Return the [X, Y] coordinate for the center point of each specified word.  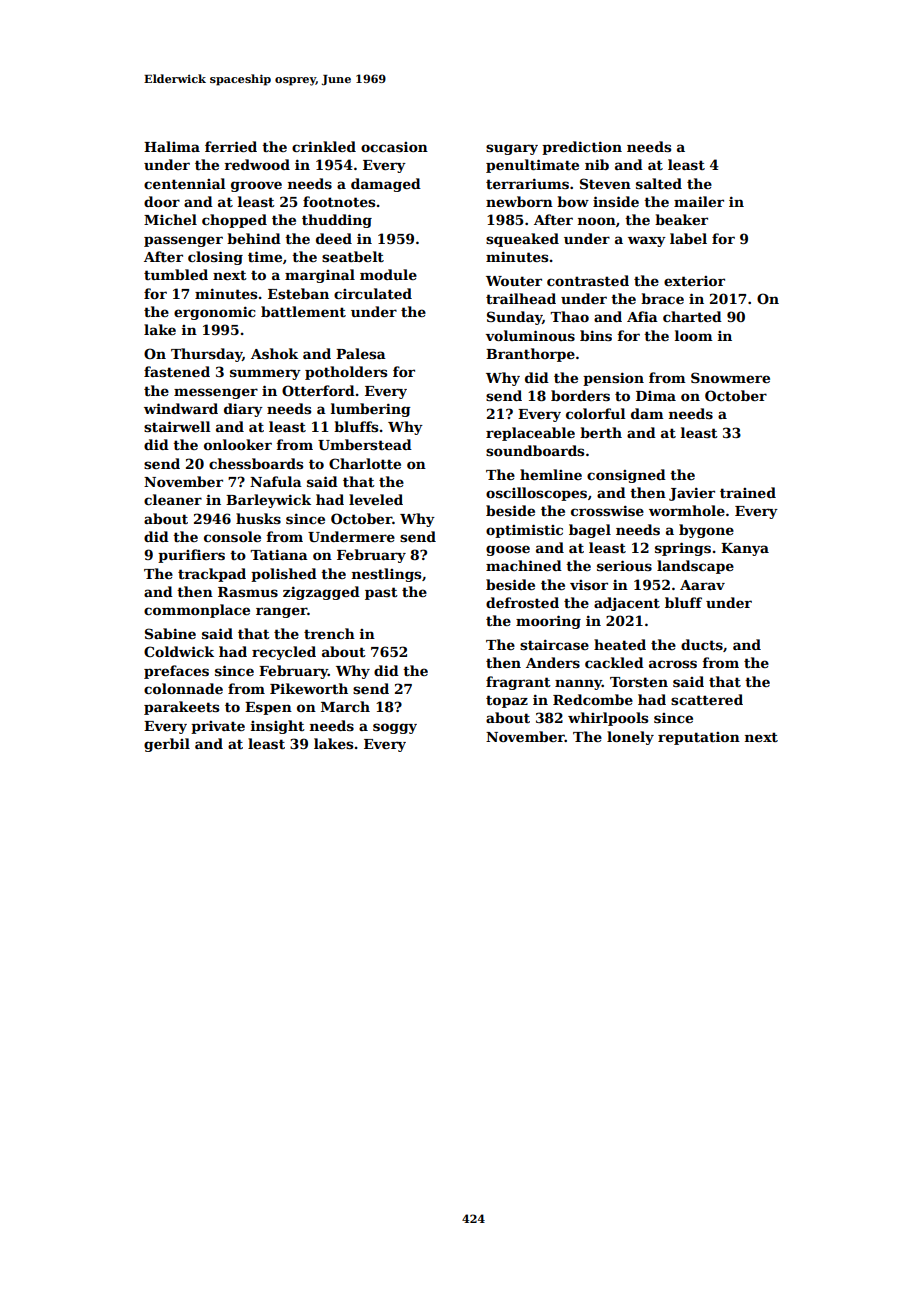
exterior [694, 281]
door [162, 201]
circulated [373, 293]
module [388, 274]
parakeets [181, 708]
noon [597, 221]
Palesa [361, 353]
